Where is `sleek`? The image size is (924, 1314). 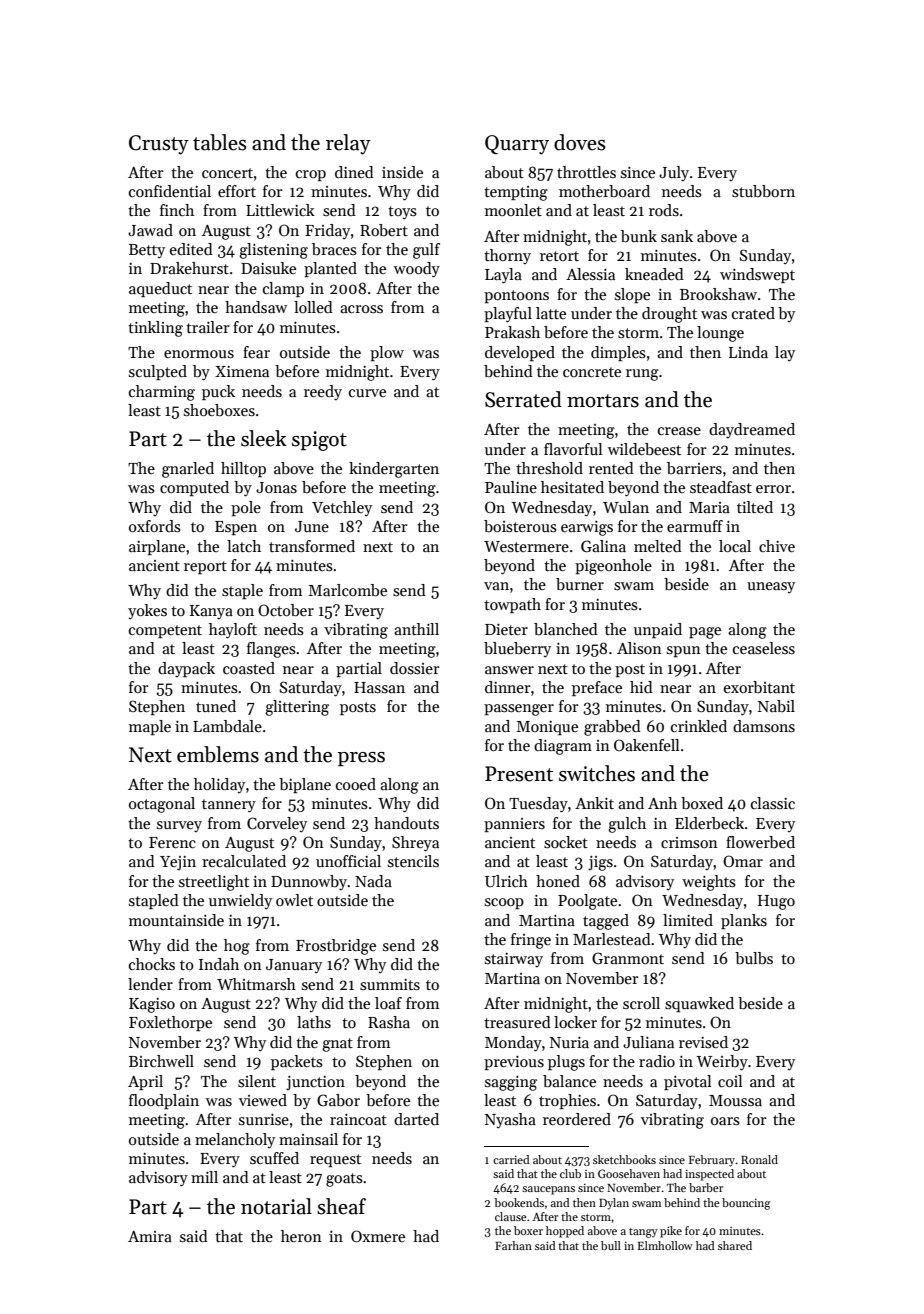
sleek is located at coordinates (264, 438).
